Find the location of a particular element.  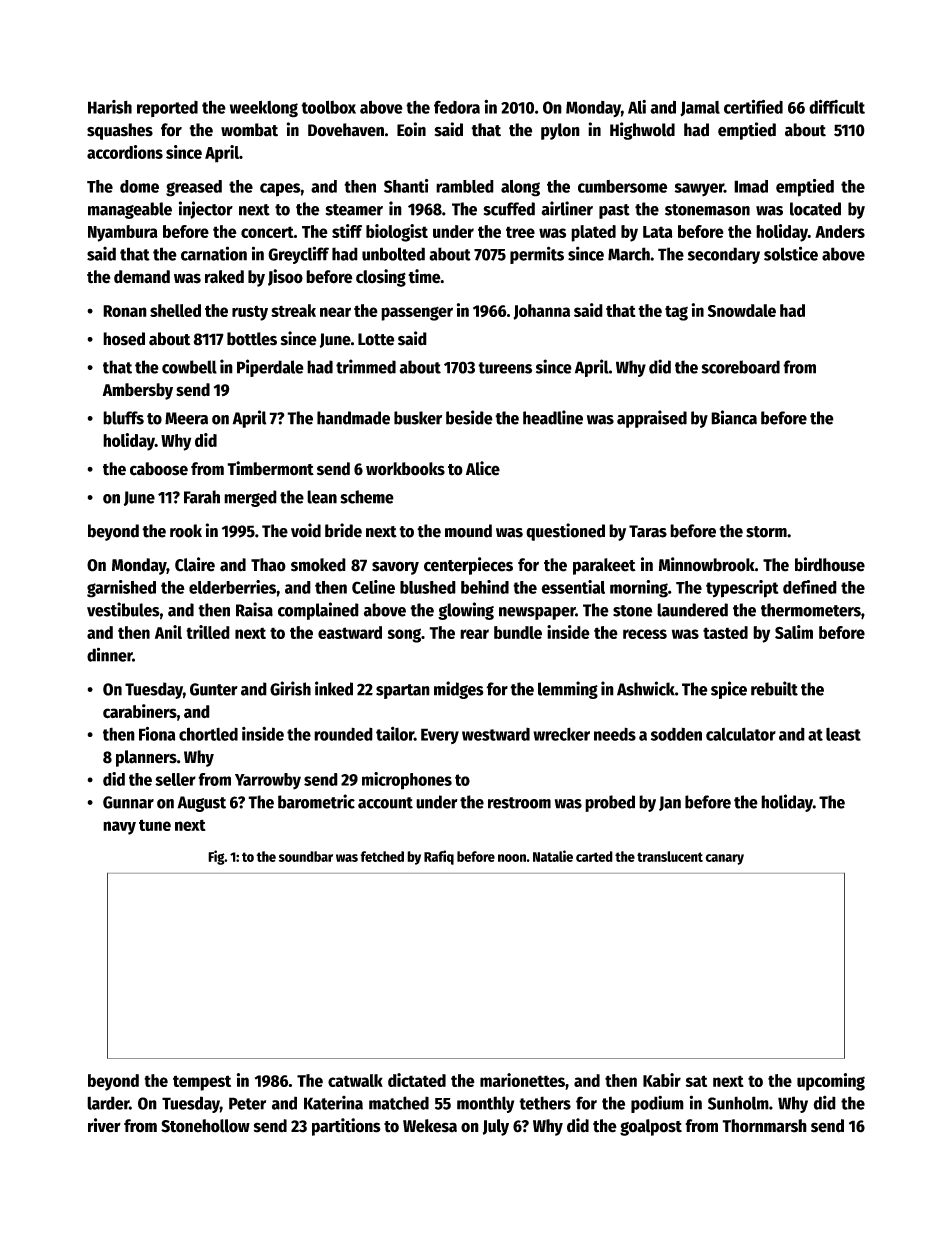

rebuilt is located at coordinates (774, 688).
